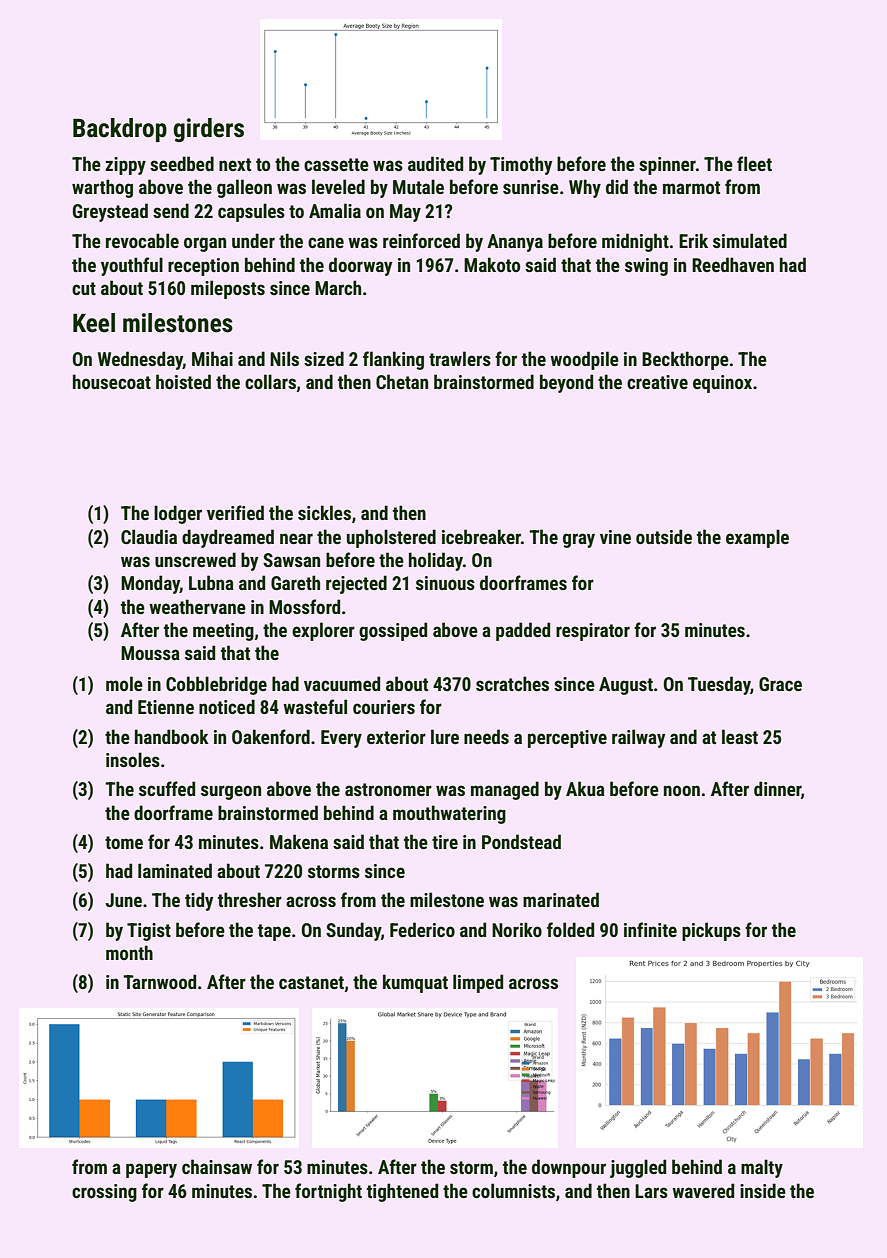 The image size is (887, 1258). What do you see at coordinates (216, 685) in the screenshot?
I see `Cobblebridge` at bounding box center [216, 685].
